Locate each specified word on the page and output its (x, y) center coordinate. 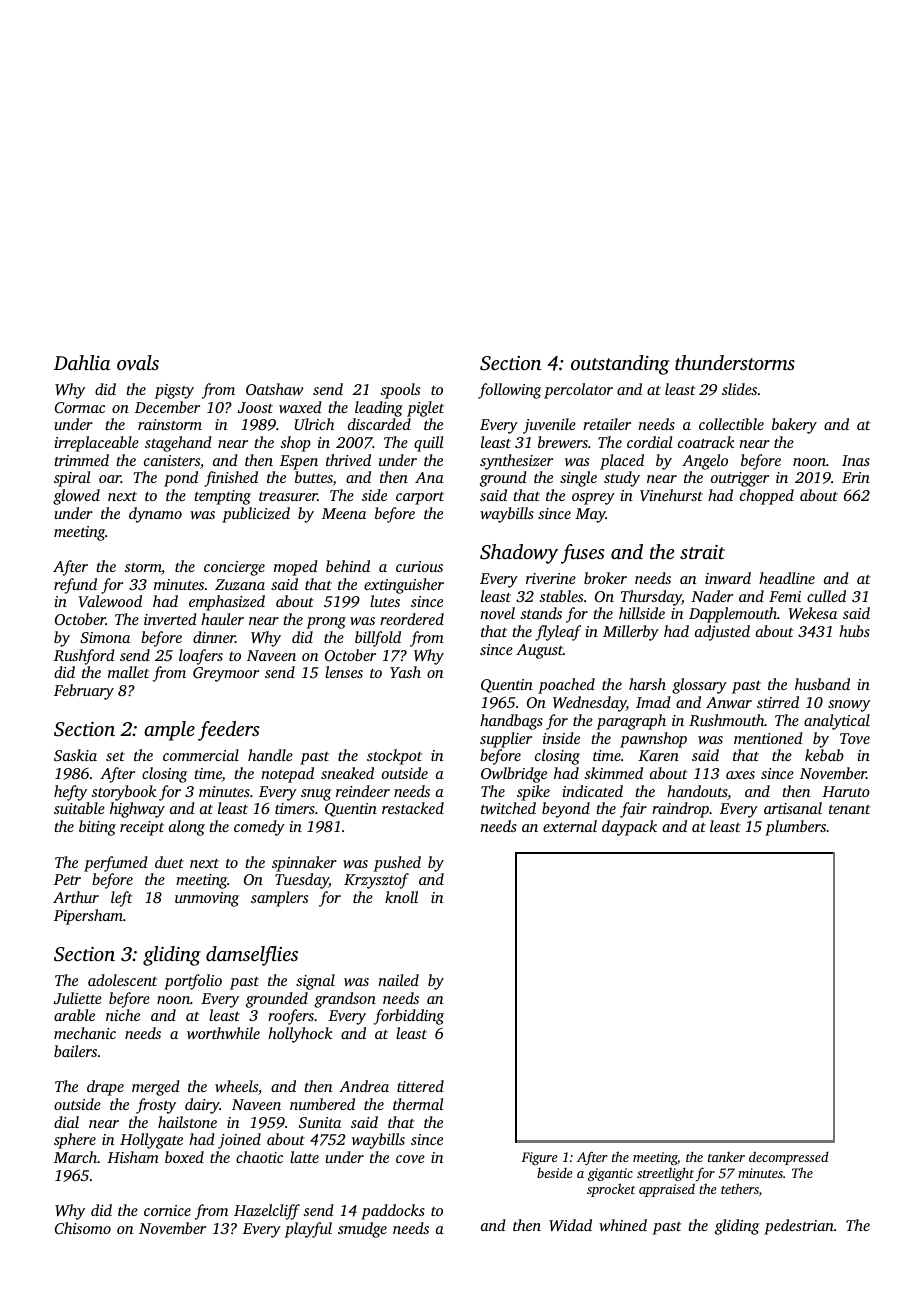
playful (308, 1230)
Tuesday (302, 881)
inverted (170, 619)
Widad (570, 1225)
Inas (856, 460)
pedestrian (799, 1227)
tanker (726, 1156)
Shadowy (519, 554)
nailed (398, 980)
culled (826, 596)
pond (181, 479)
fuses (583, 554)
